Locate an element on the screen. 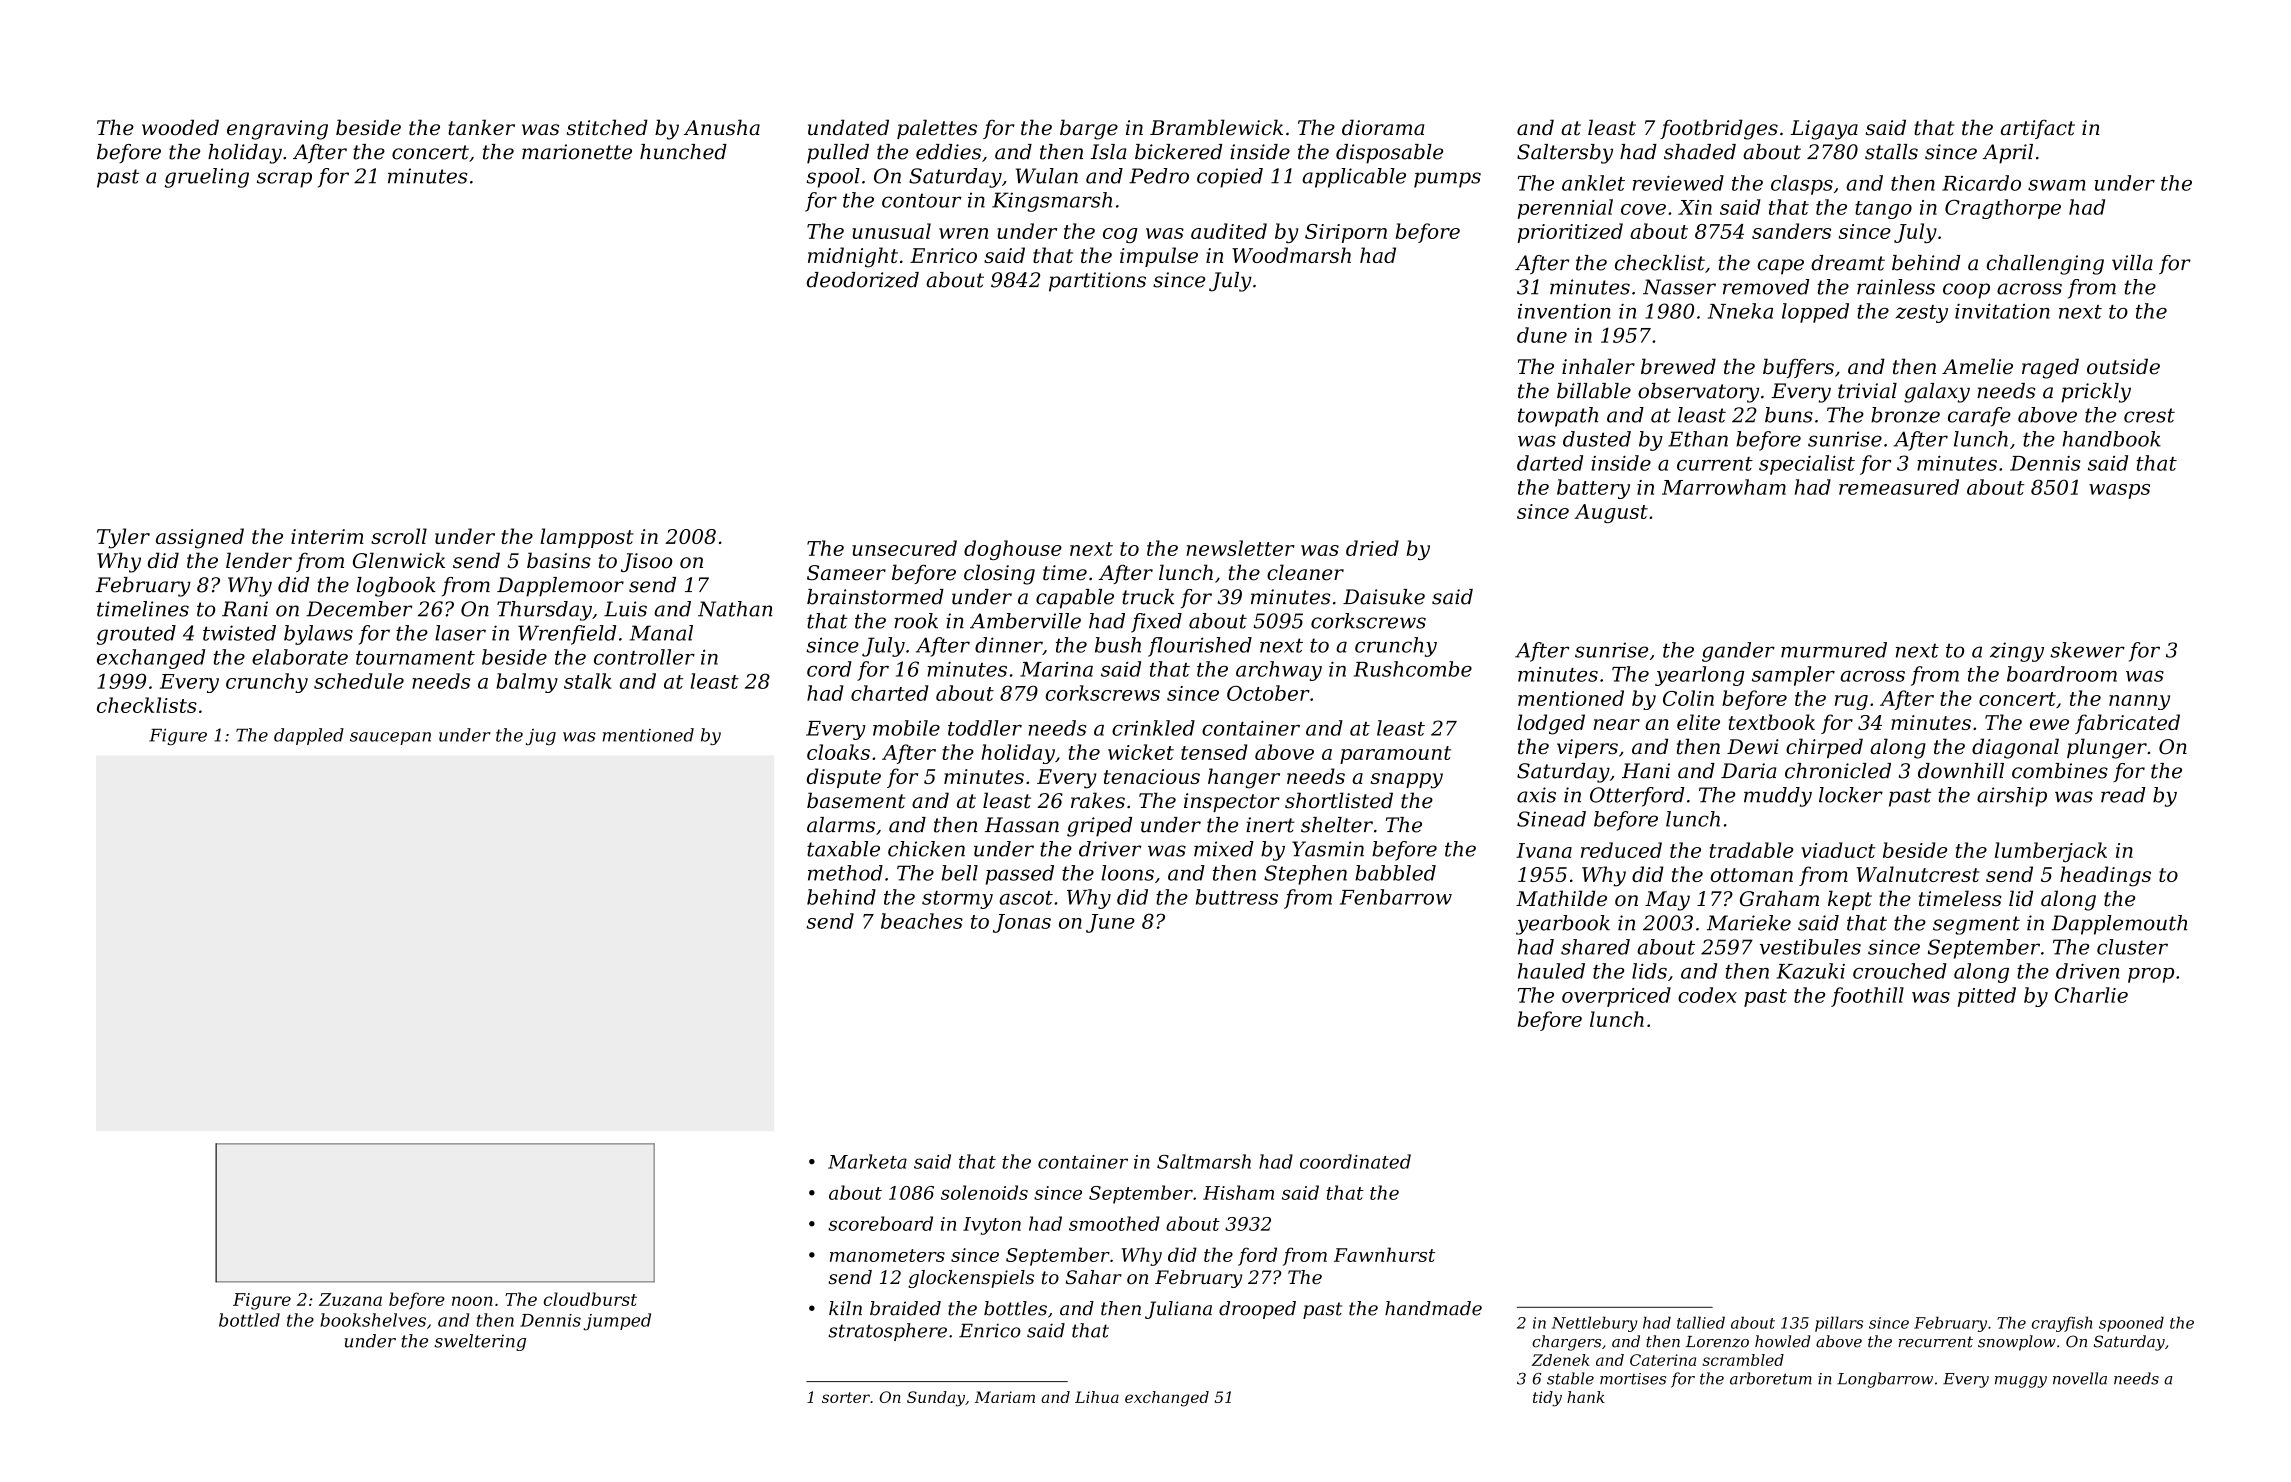 This screenshot has height=1482, width=2291. stitched is located at coordinates (607, 127).
